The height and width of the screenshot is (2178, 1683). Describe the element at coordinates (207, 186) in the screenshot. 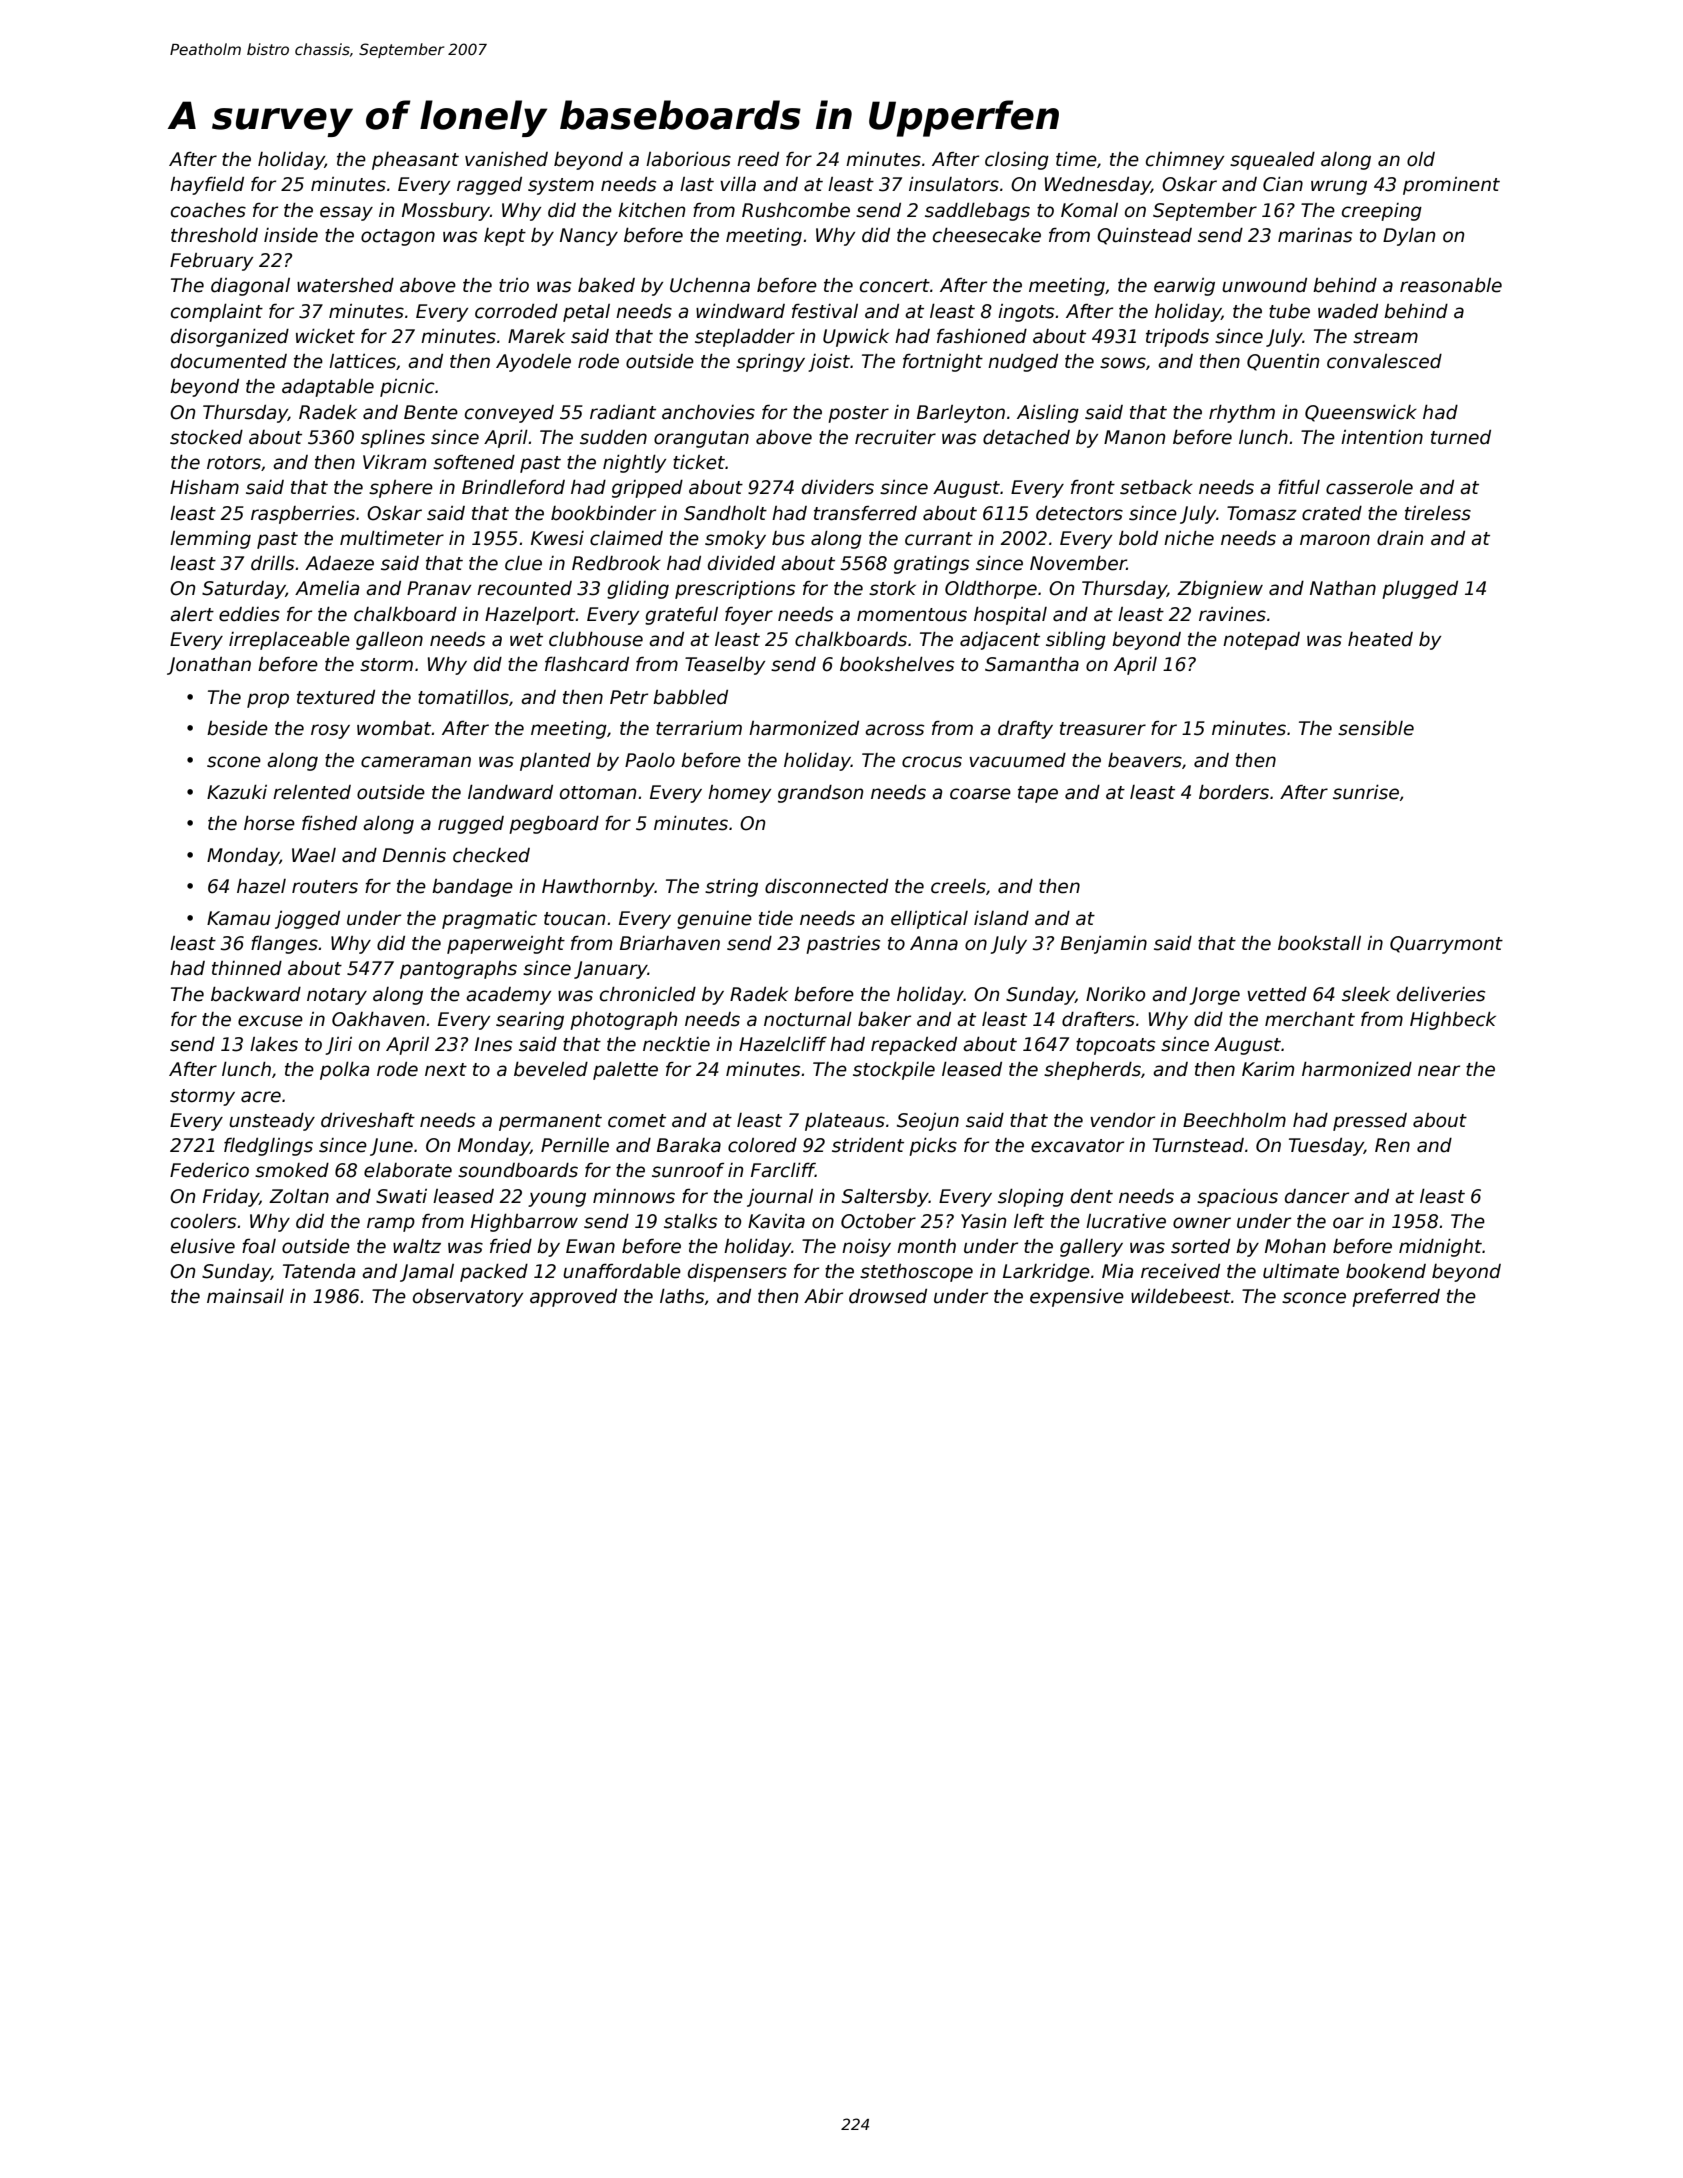

I see `hayfield` at that location.
